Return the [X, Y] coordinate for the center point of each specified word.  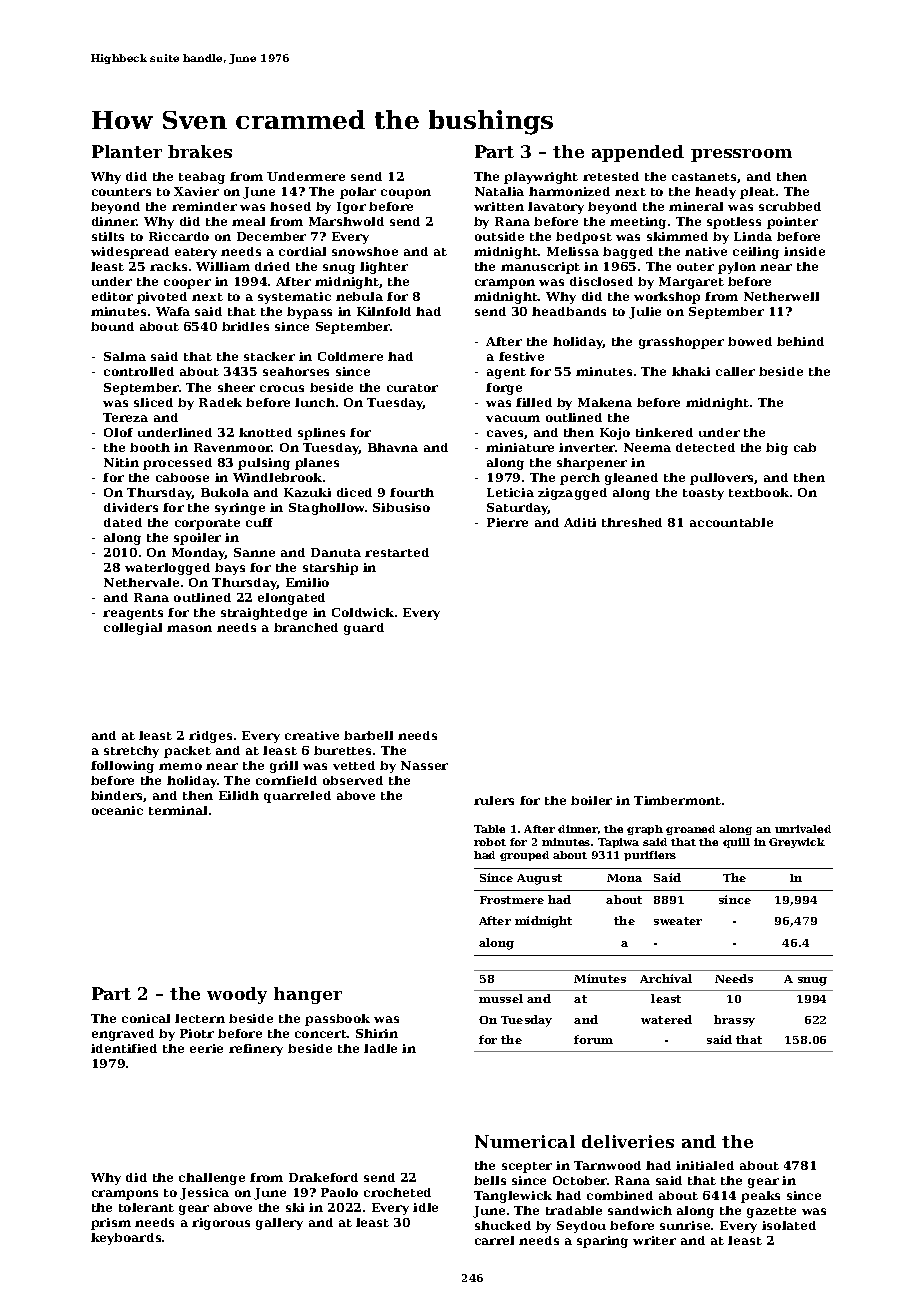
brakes [200, 151]
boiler [591, 800]
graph [645, 830]
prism [111, 1224]
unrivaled [803, 829]
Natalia [499, 191]
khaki [691, 371]
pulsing [264, 464]
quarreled [297, 797]
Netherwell [781, 296]
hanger [308, 995]
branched [306, 627]
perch [580, 479]
